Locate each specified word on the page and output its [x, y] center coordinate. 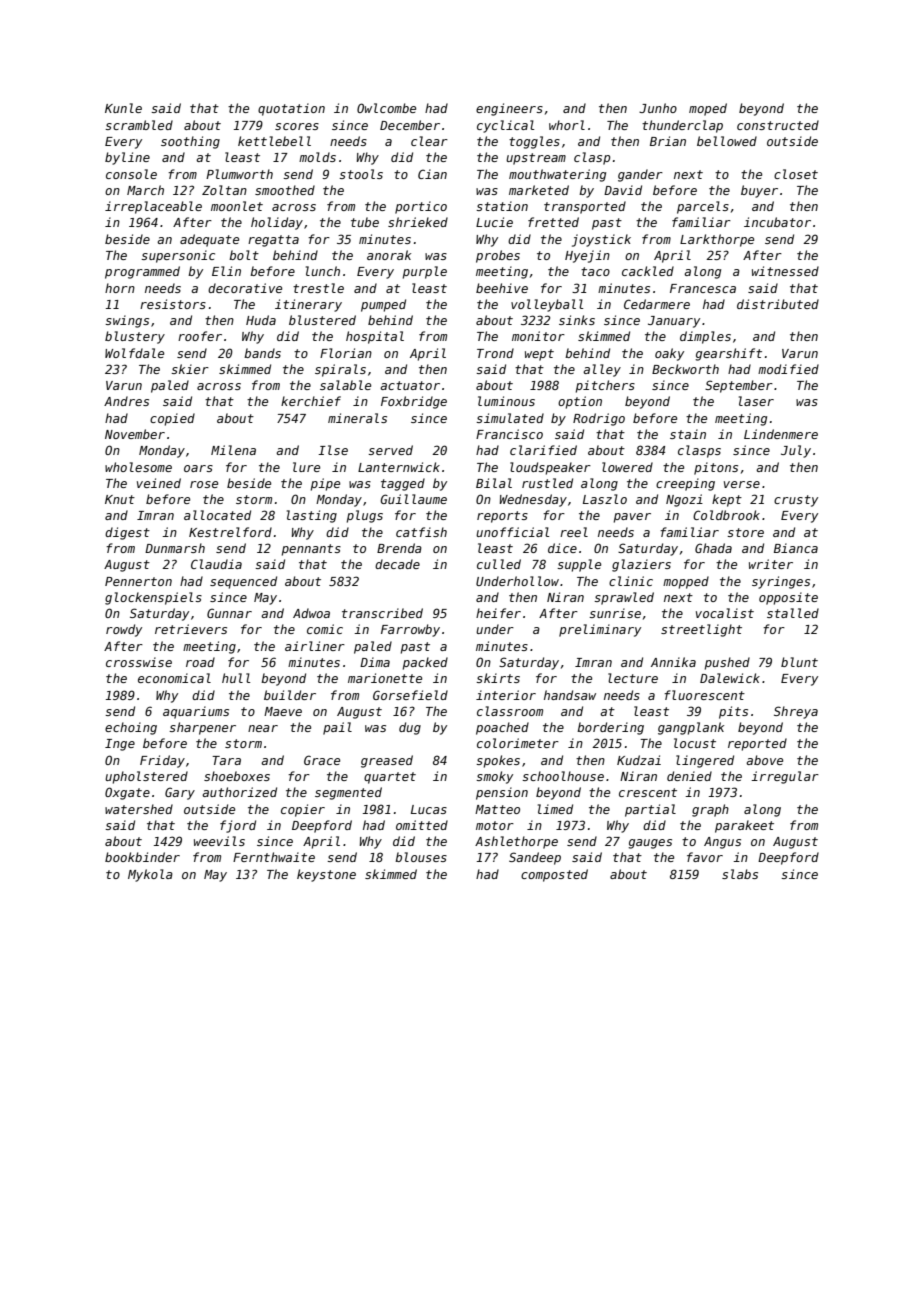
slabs [740, 874]
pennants [311, 550]
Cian [432, 174]
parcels [703, 207]
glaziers [641, 565]
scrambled [139, 125]
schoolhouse [563, 776]
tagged [403, 484]
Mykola [150, 875]
